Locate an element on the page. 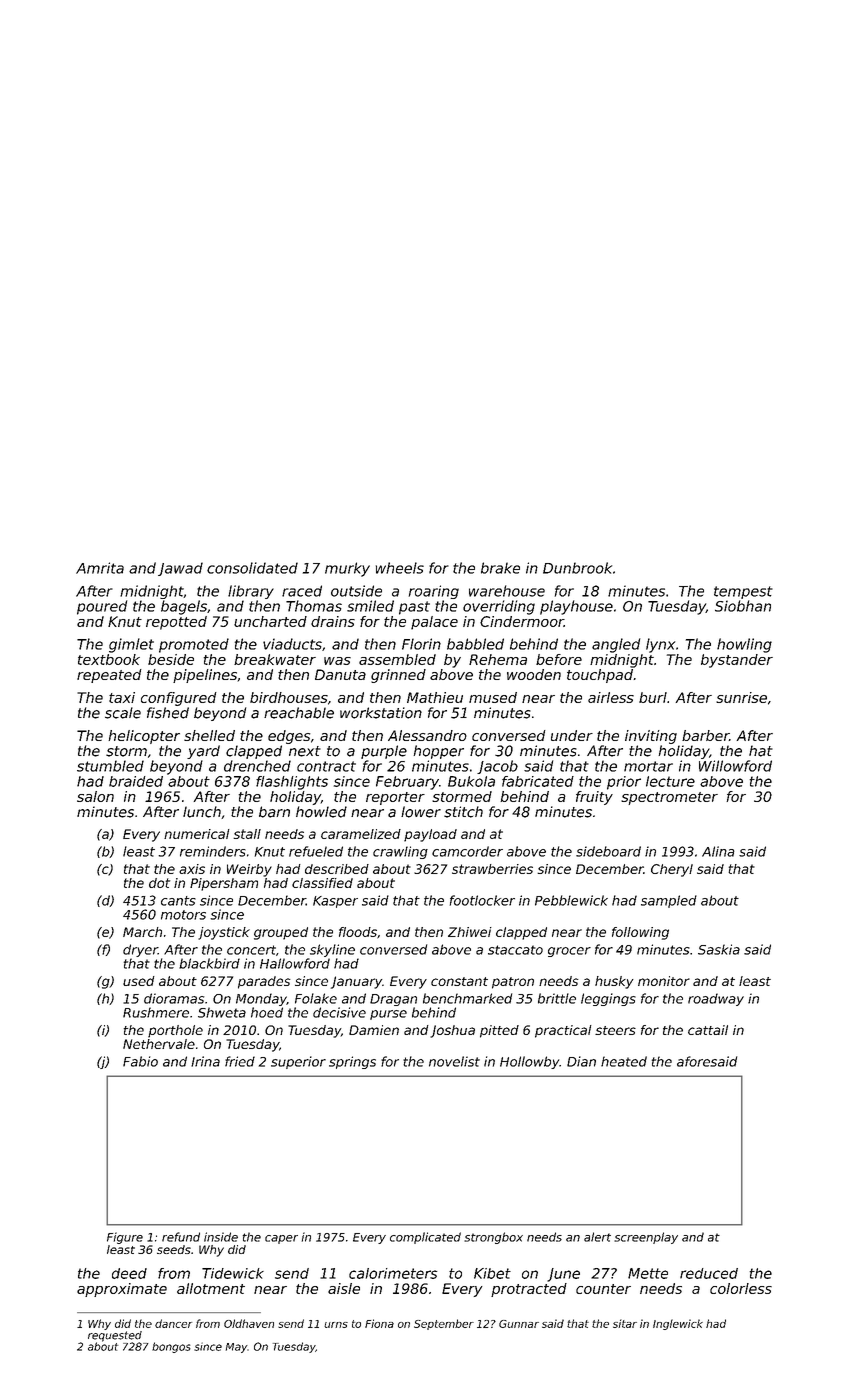 The width and height of the document is (849, 1400). cattail is located at coordinates (708, 1030).
